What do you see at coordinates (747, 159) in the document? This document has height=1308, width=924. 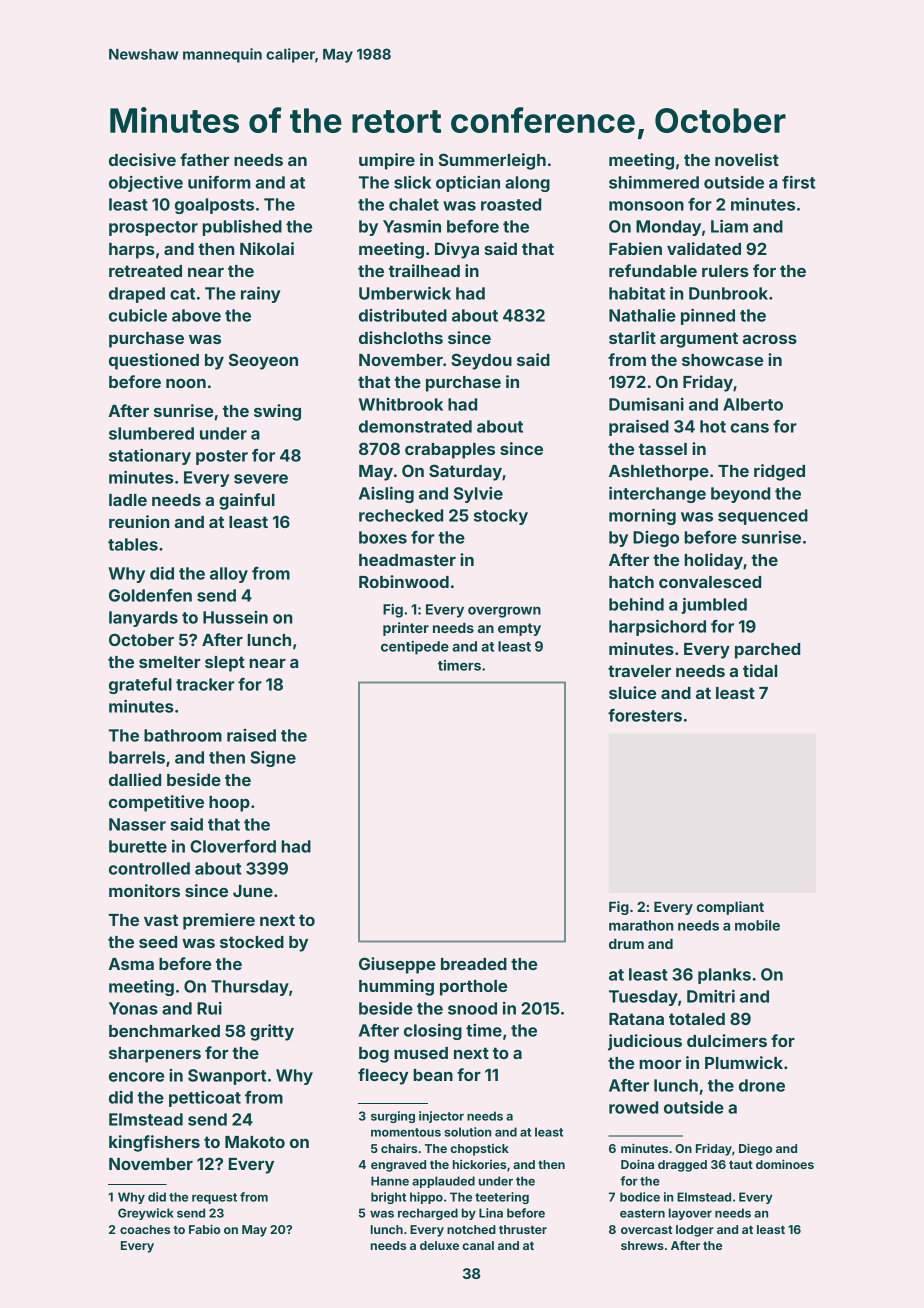 I see `novelist` at bounding box center [747, 159].
